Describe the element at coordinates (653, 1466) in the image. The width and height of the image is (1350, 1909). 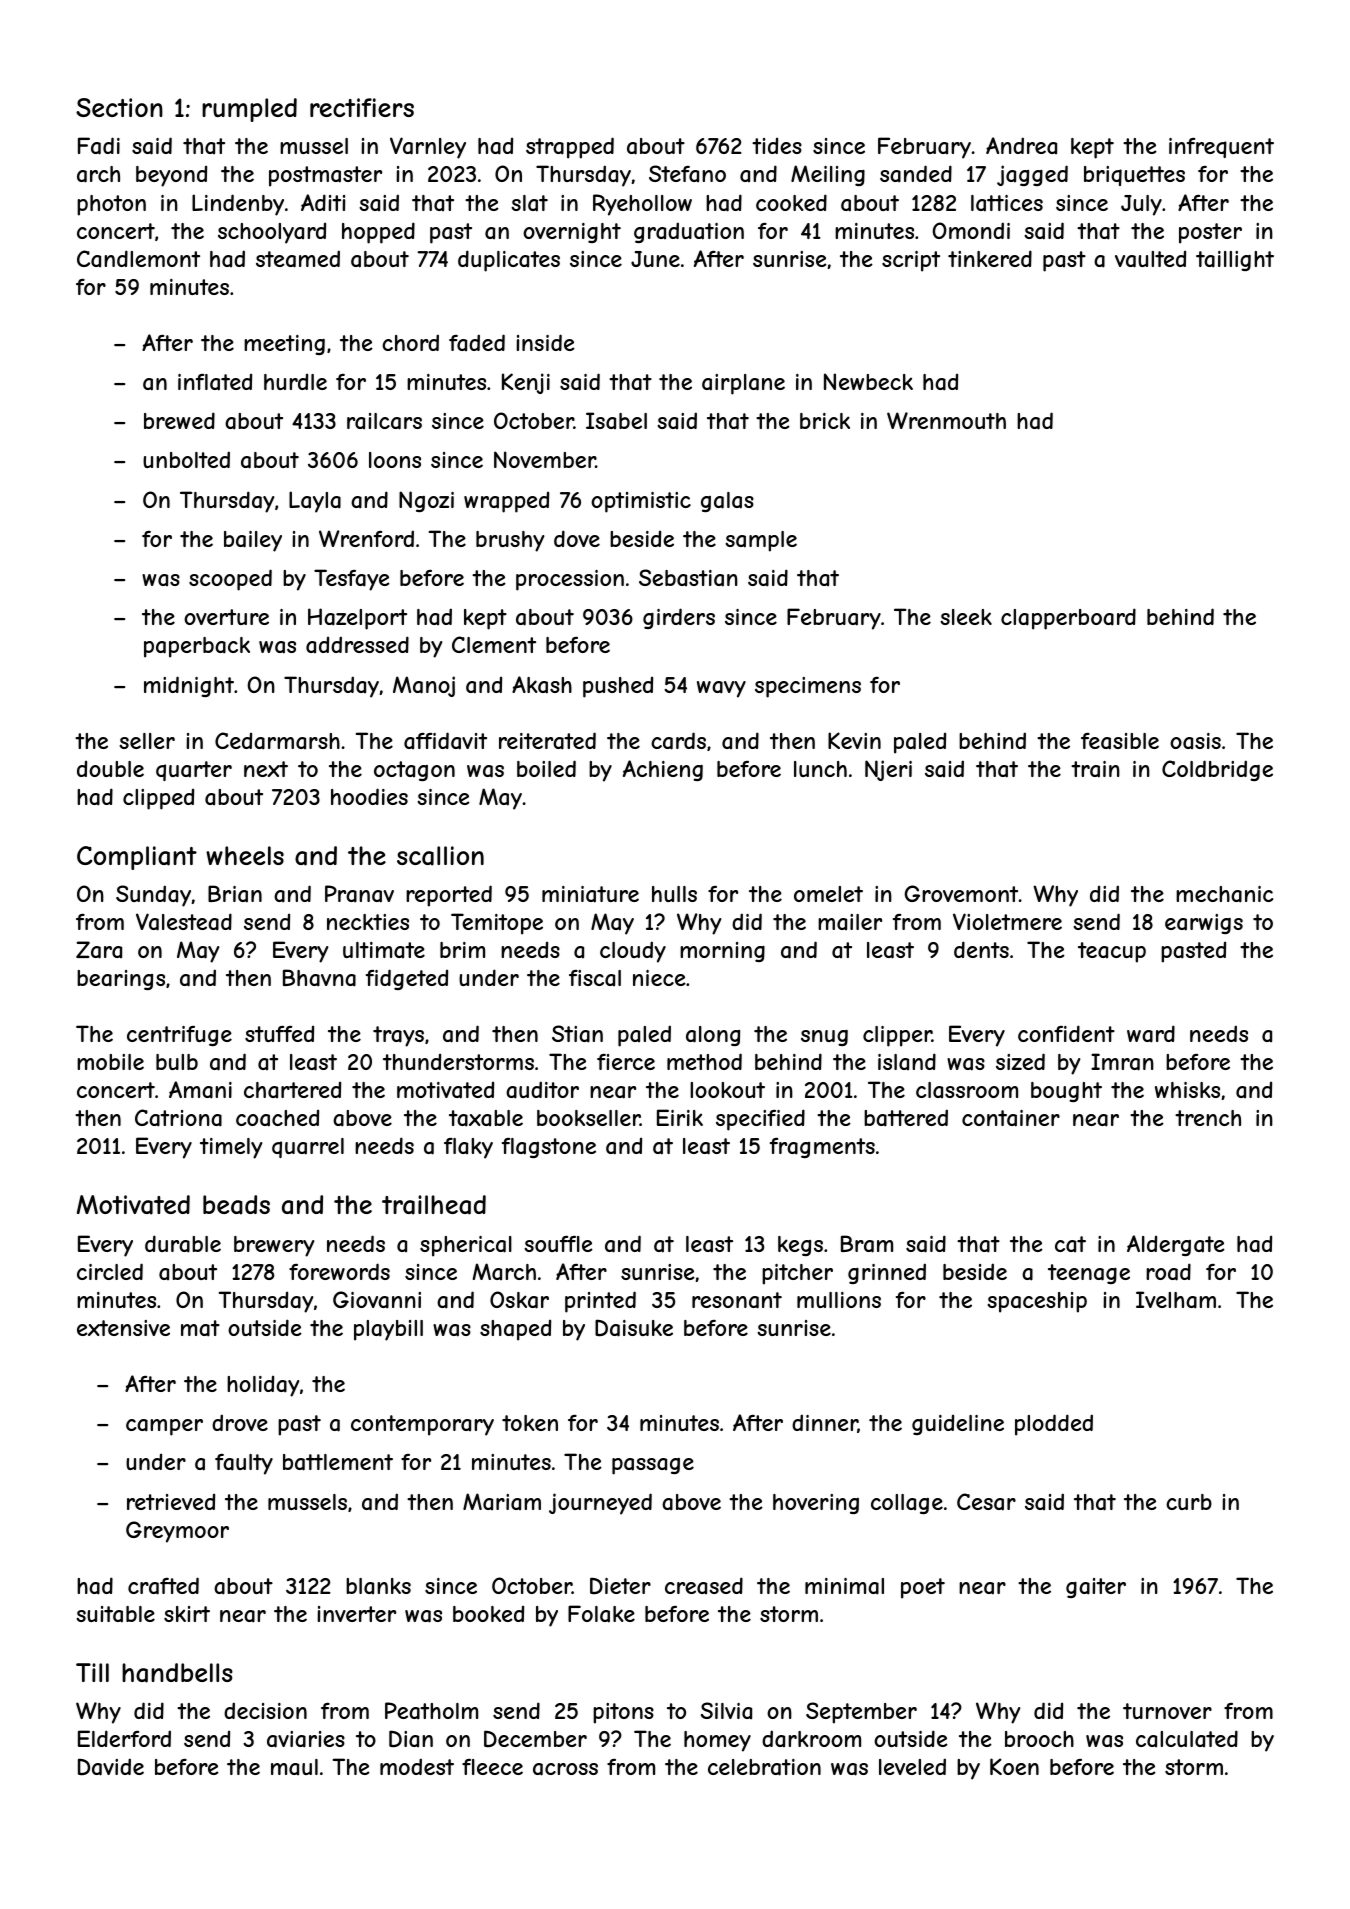
I see `passage` at that location.
